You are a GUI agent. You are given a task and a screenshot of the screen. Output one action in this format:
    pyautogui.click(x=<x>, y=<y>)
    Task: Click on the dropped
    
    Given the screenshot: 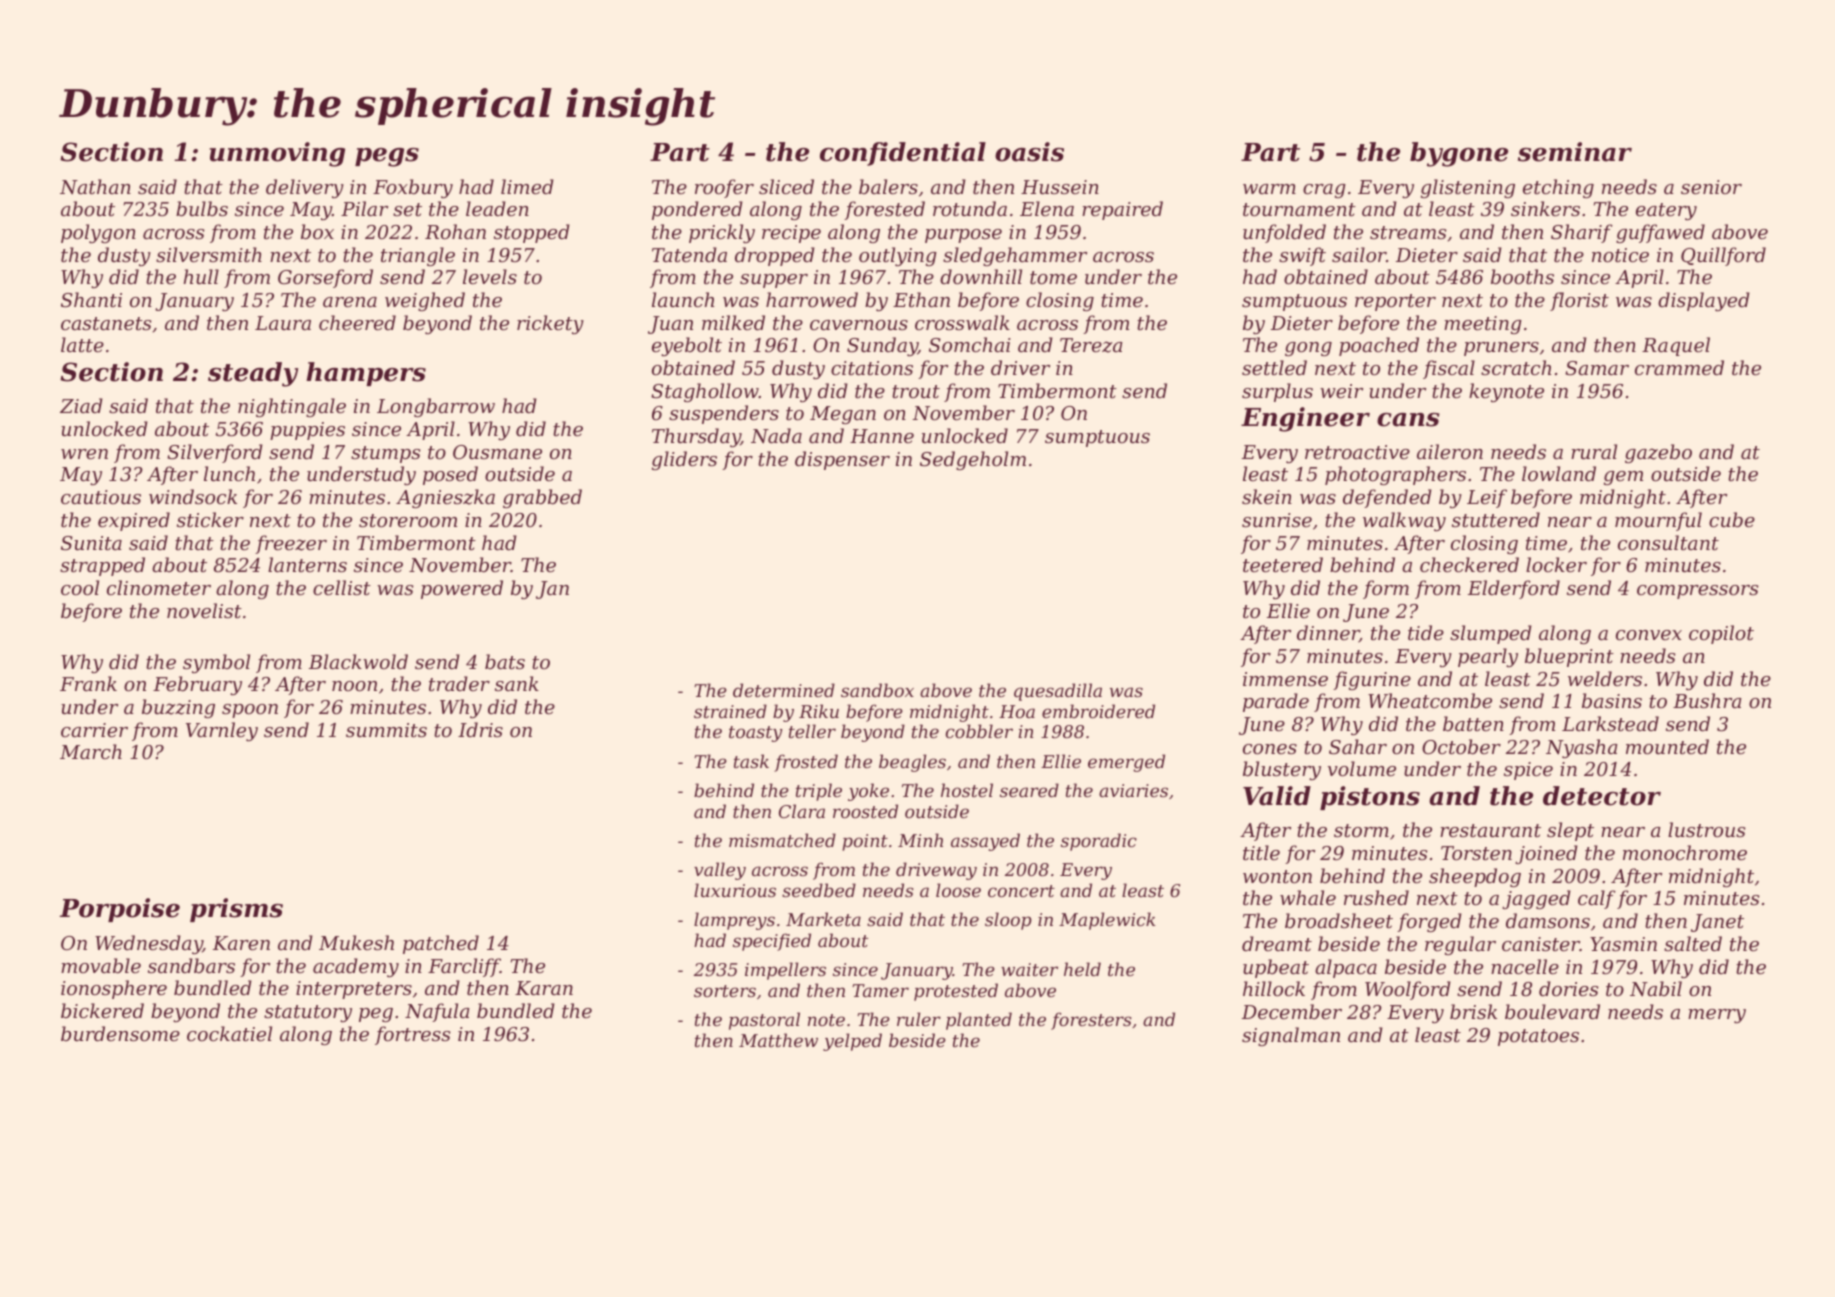 What is the action you would take?
    pyautogui.click(x=775, y=256)
